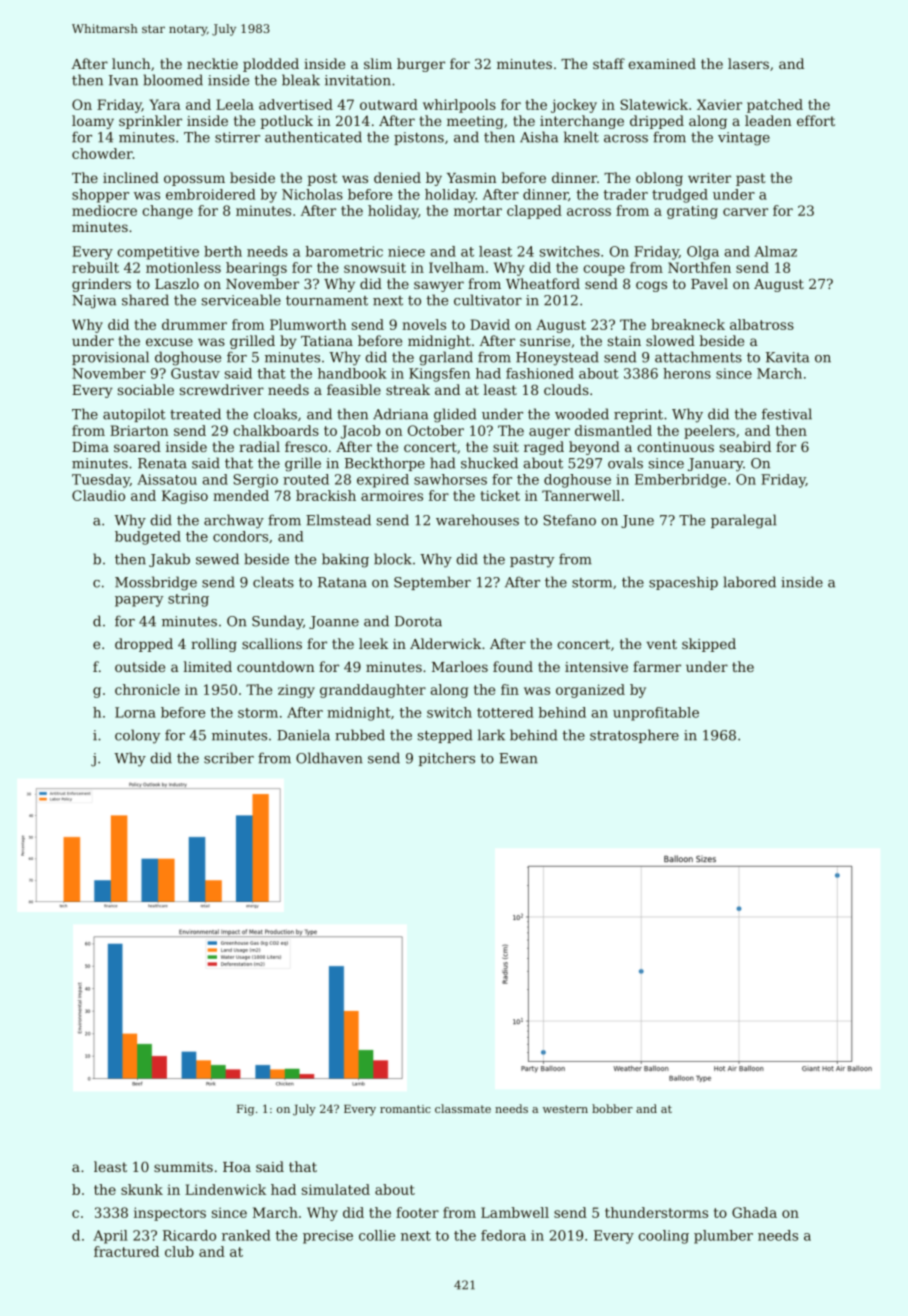  I want to click on lark, so click(491, 735).
